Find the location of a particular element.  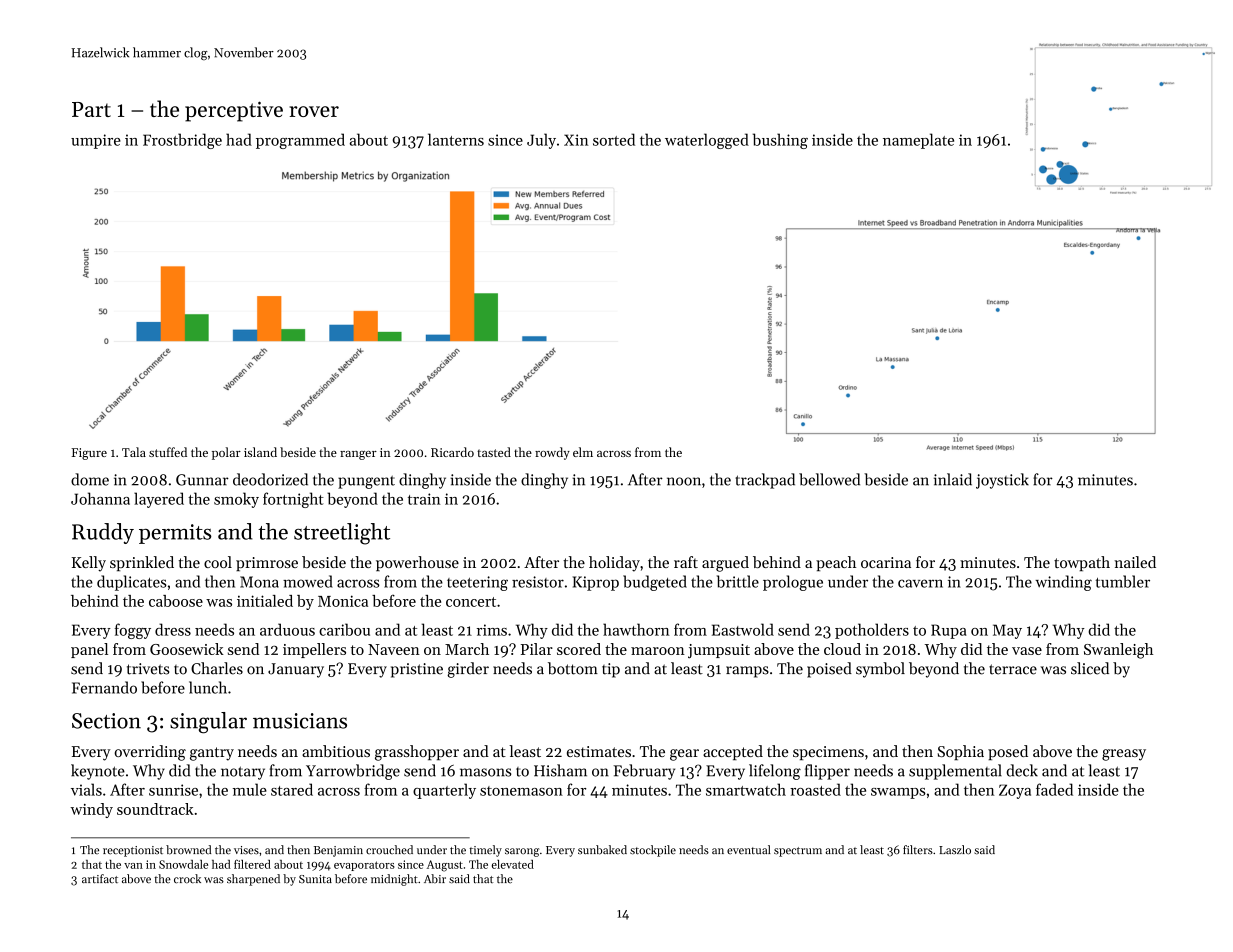

sorted is located at coordinates (614, 139).
